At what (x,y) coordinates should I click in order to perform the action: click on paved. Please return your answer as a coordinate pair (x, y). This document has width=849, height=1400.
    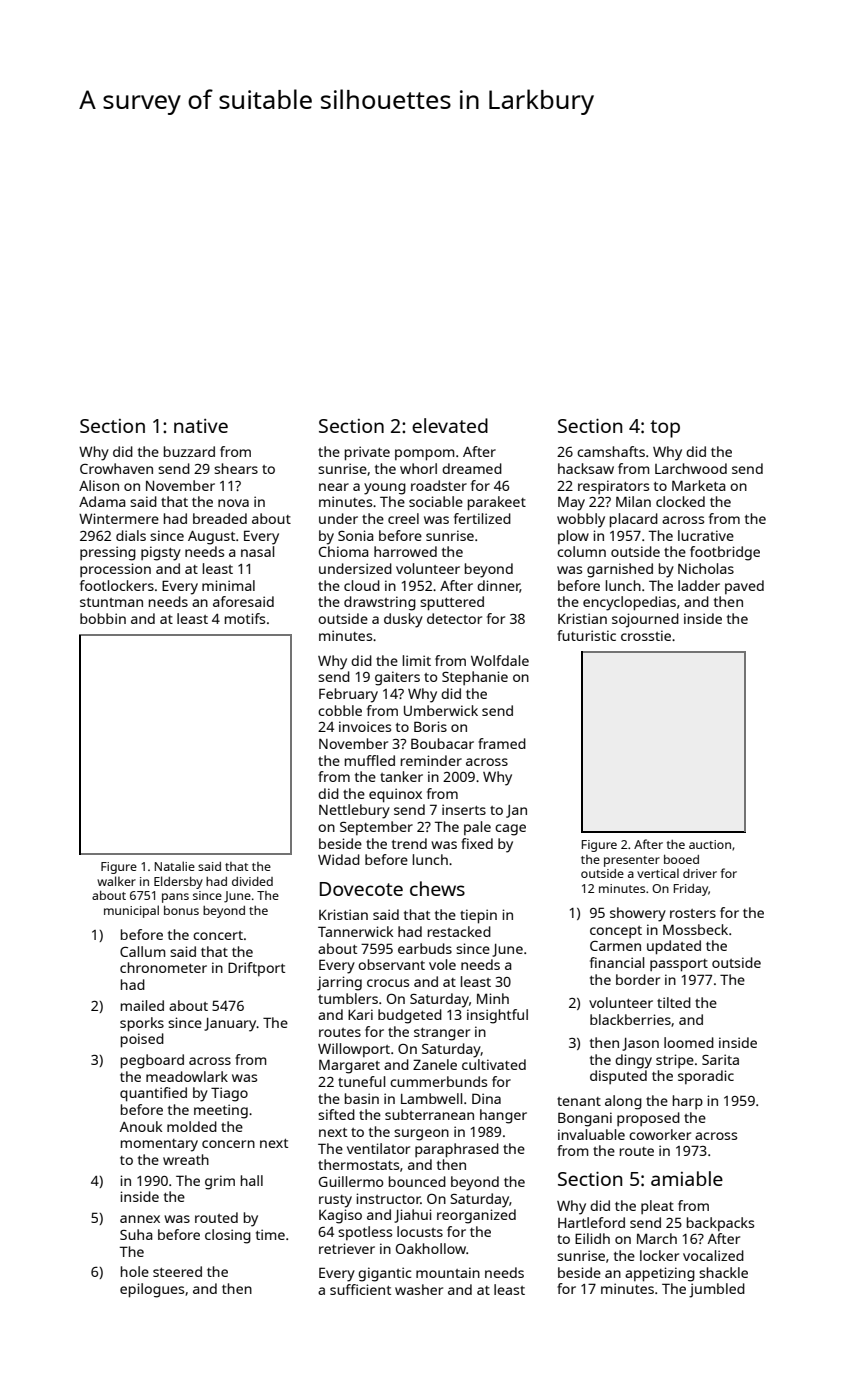
    Looking at the image, I should click on (744, 587).
